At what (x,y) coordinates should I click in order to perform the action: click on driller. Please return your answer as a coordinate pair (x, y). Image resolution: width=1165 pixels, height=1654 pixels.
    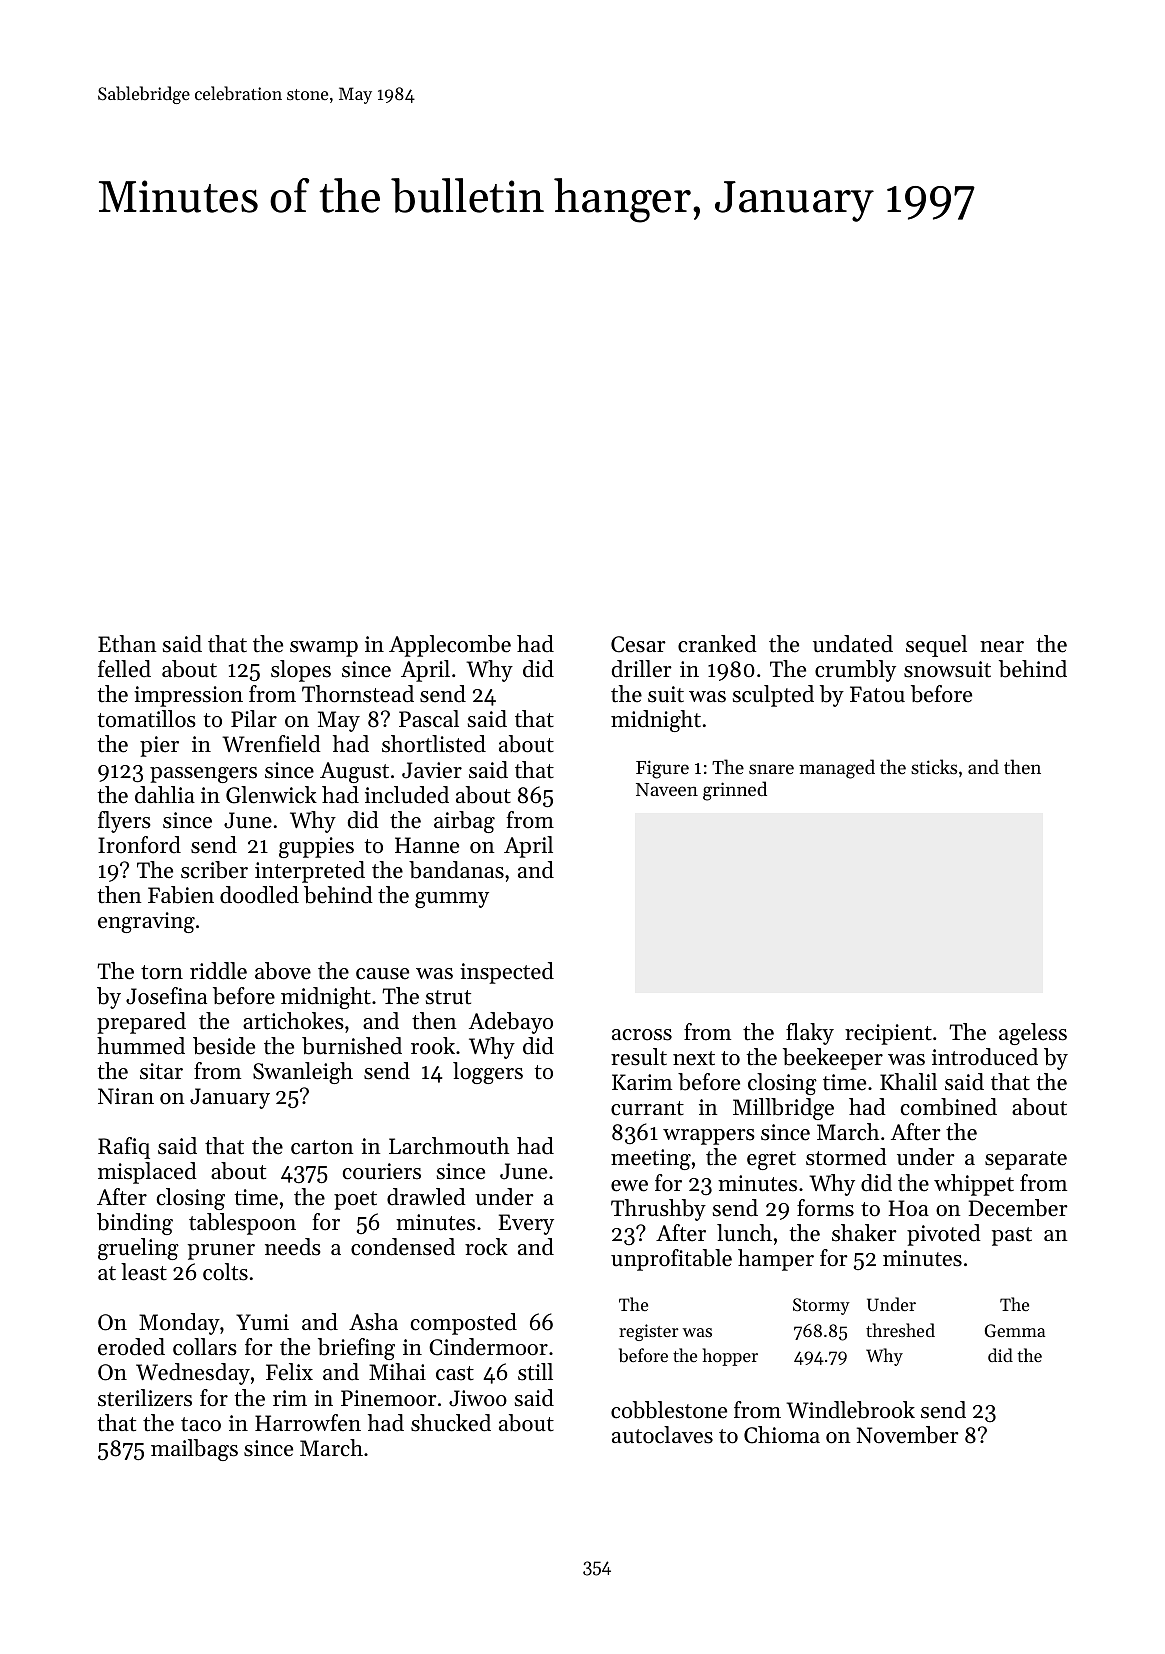
    Looking at the image, I should click on (642, 669).
